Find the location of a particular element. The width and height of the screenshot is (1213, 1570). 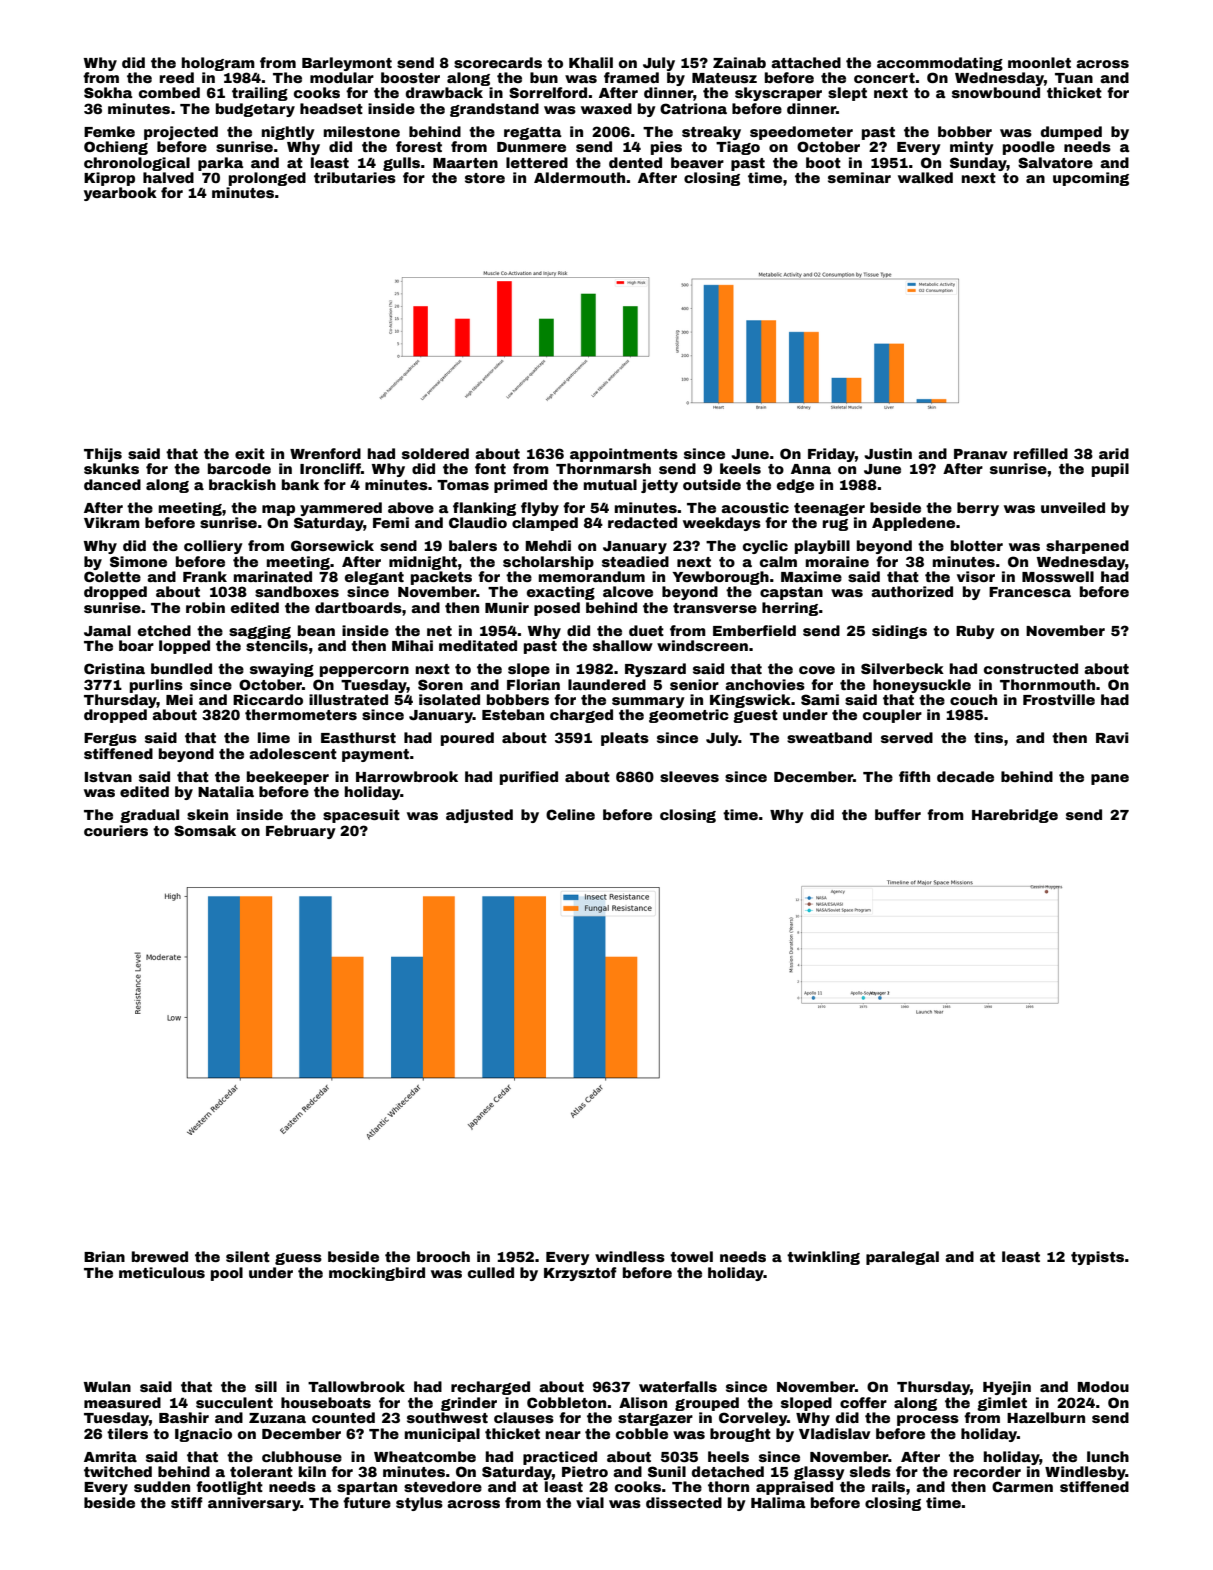

municipal is located at coordinates (442, 1435).
